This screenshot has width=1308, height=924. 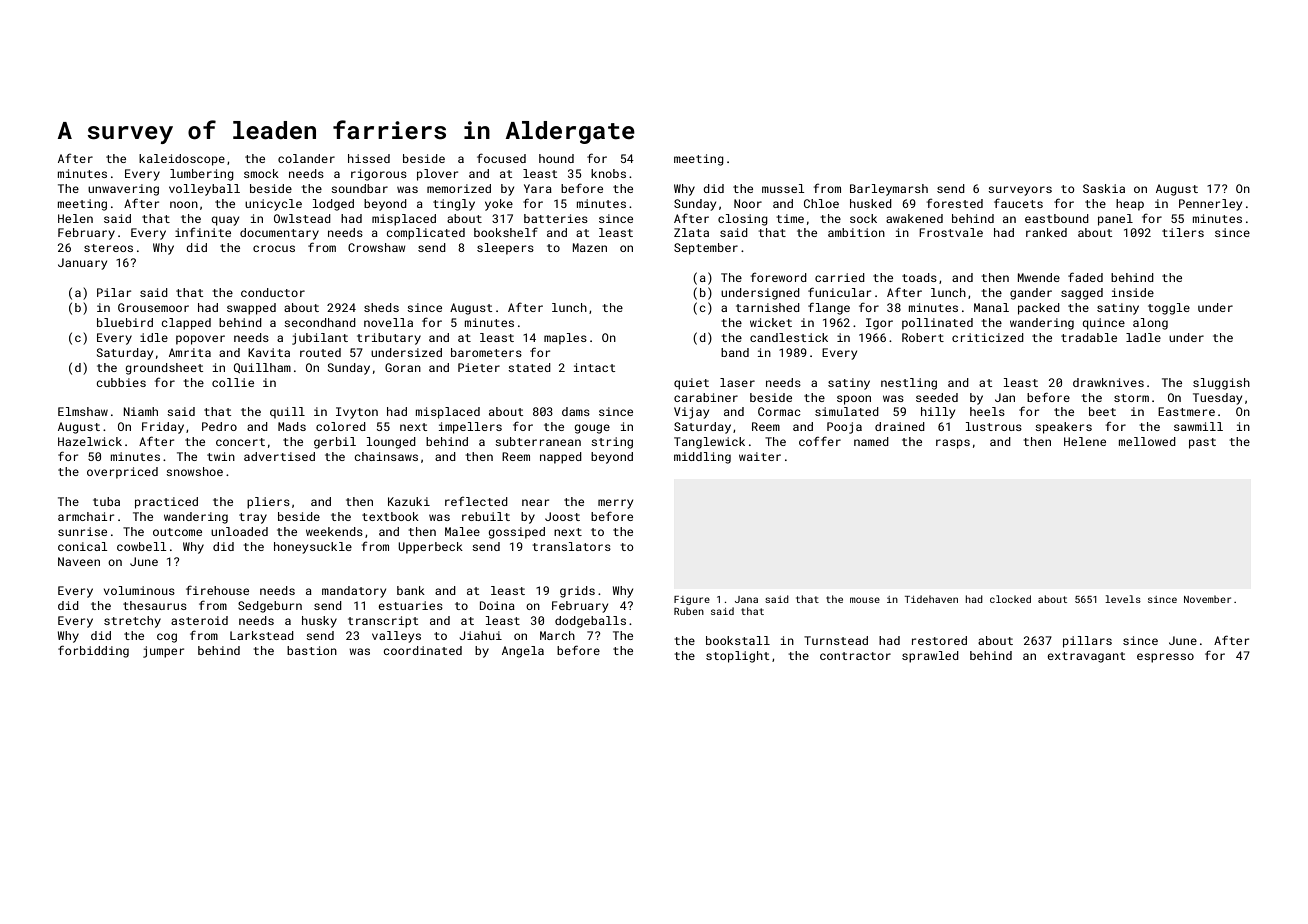 What do you see at coordinates (783, 188) in the screenshot?
I see `mussel` at bounding box center [783, 188].
